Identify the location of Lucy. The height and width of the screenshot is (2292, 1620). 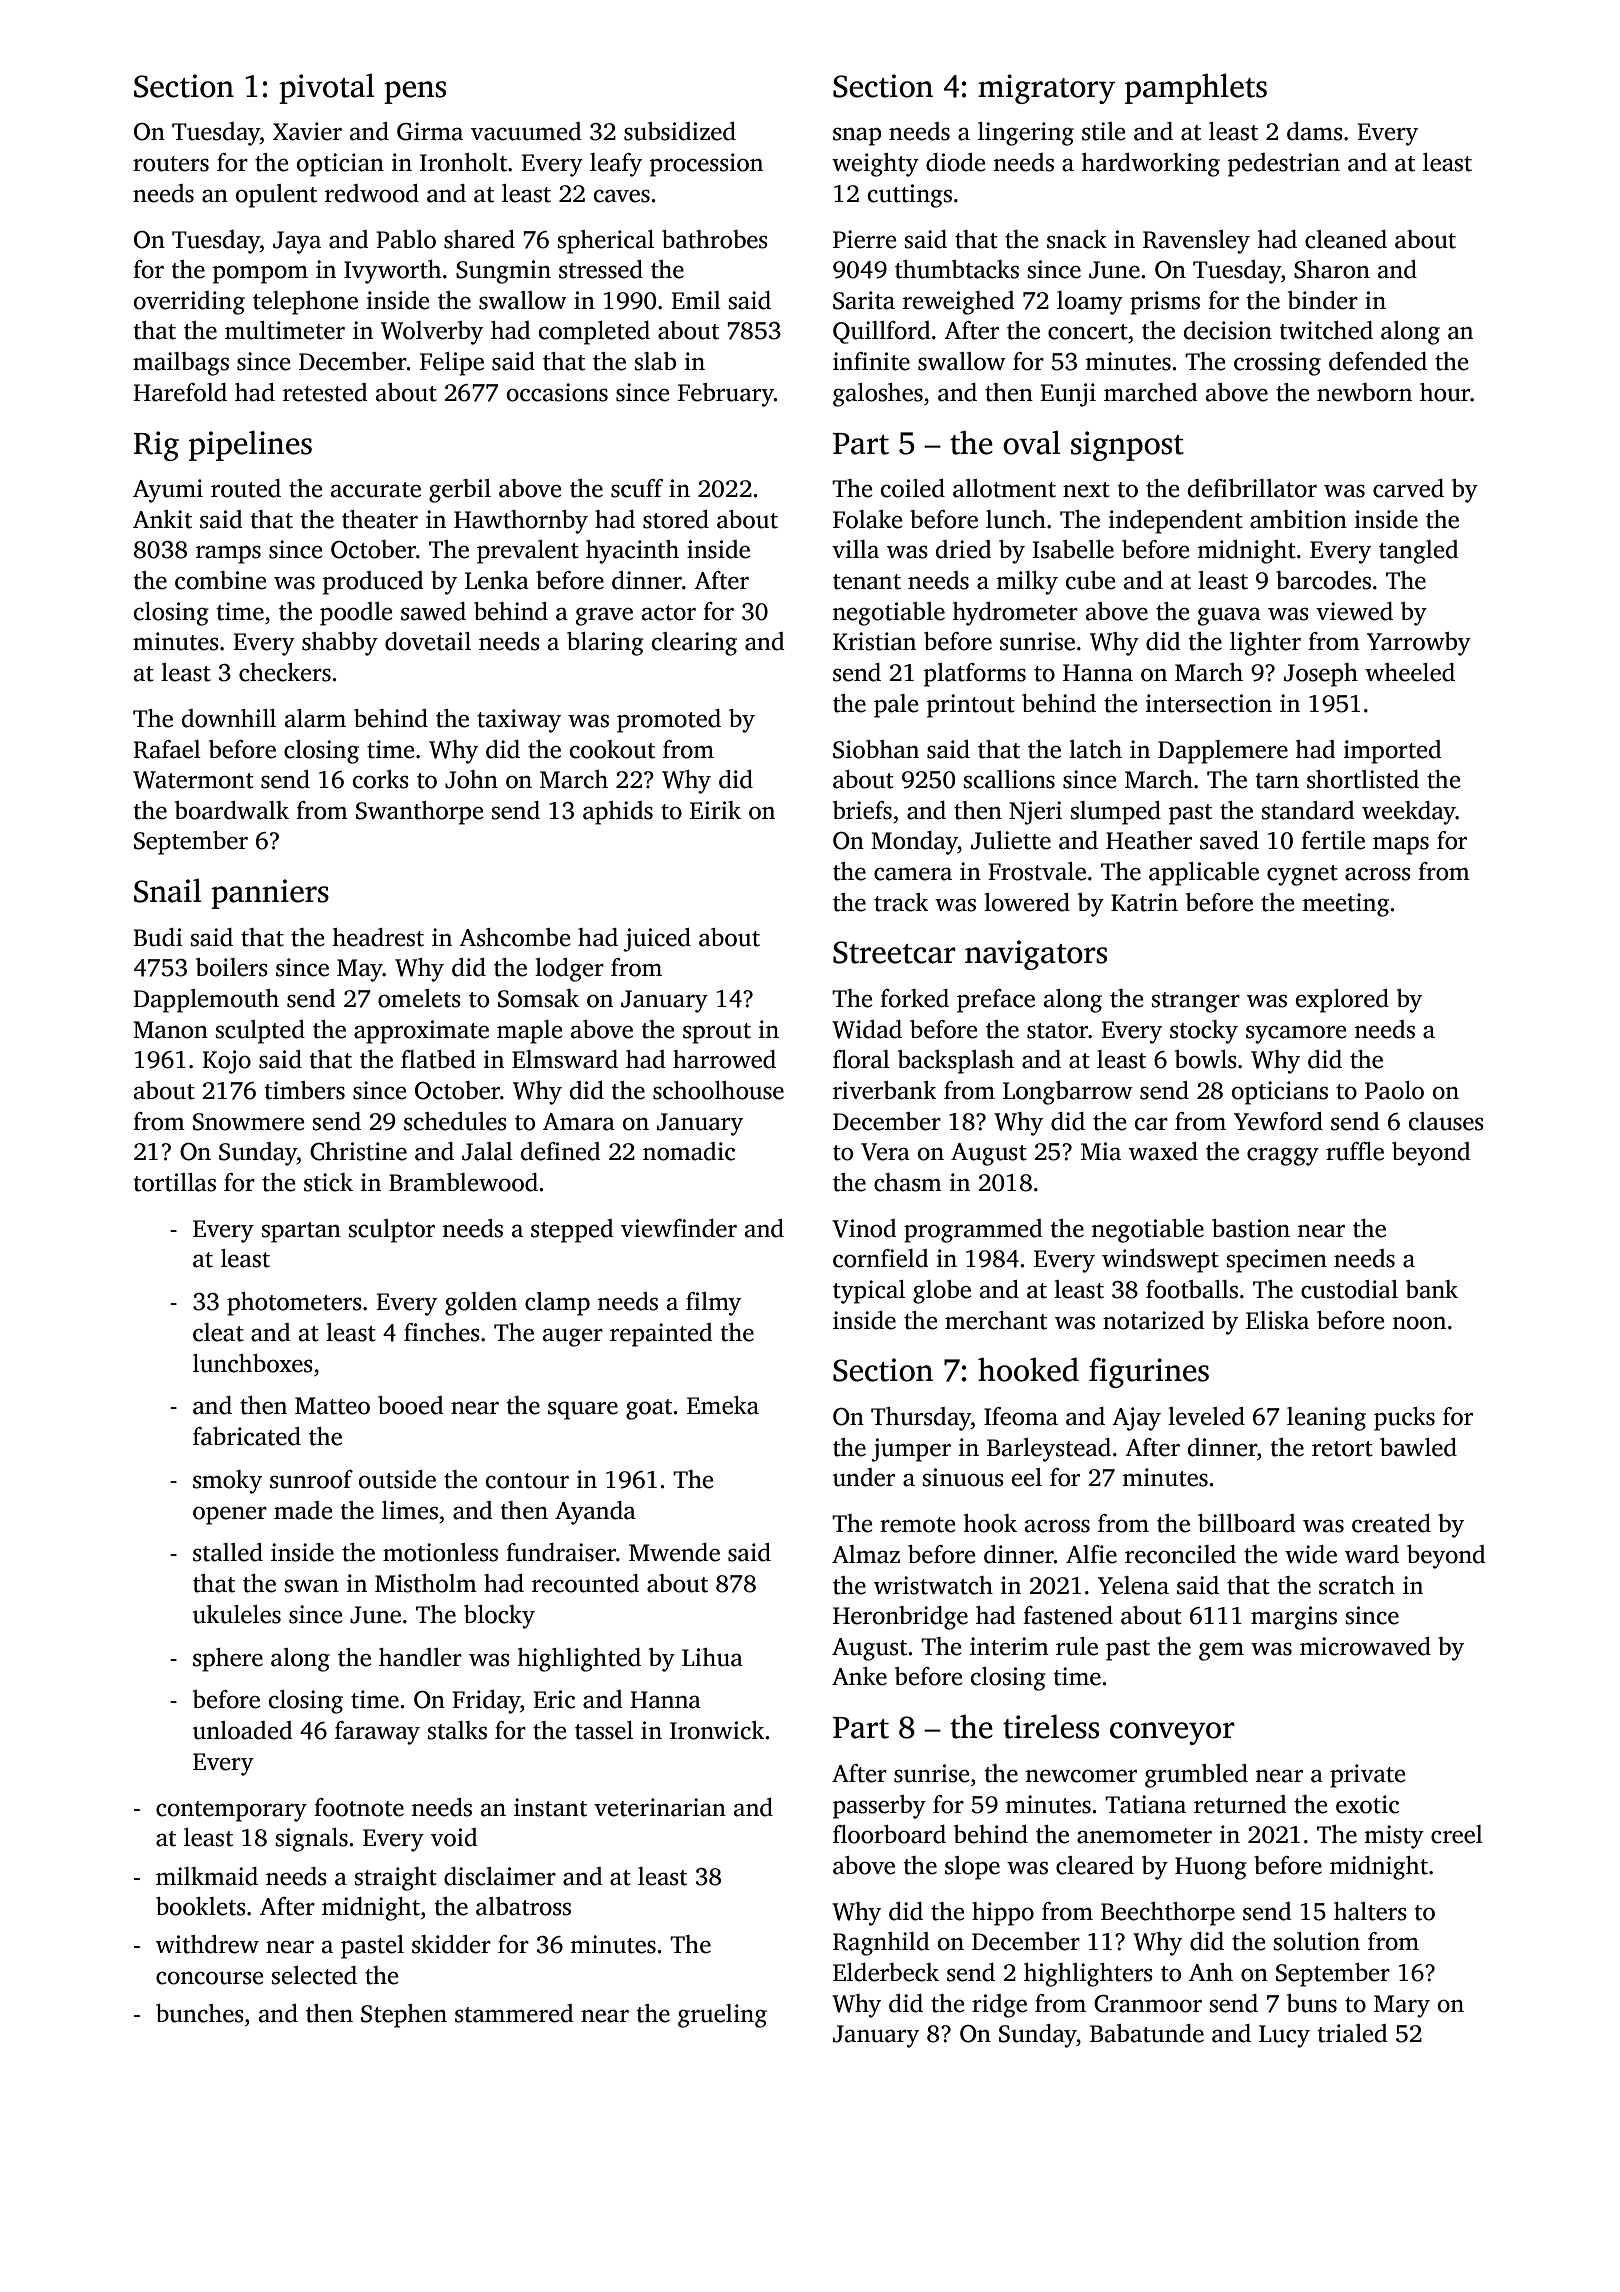
(1284, 2036).
